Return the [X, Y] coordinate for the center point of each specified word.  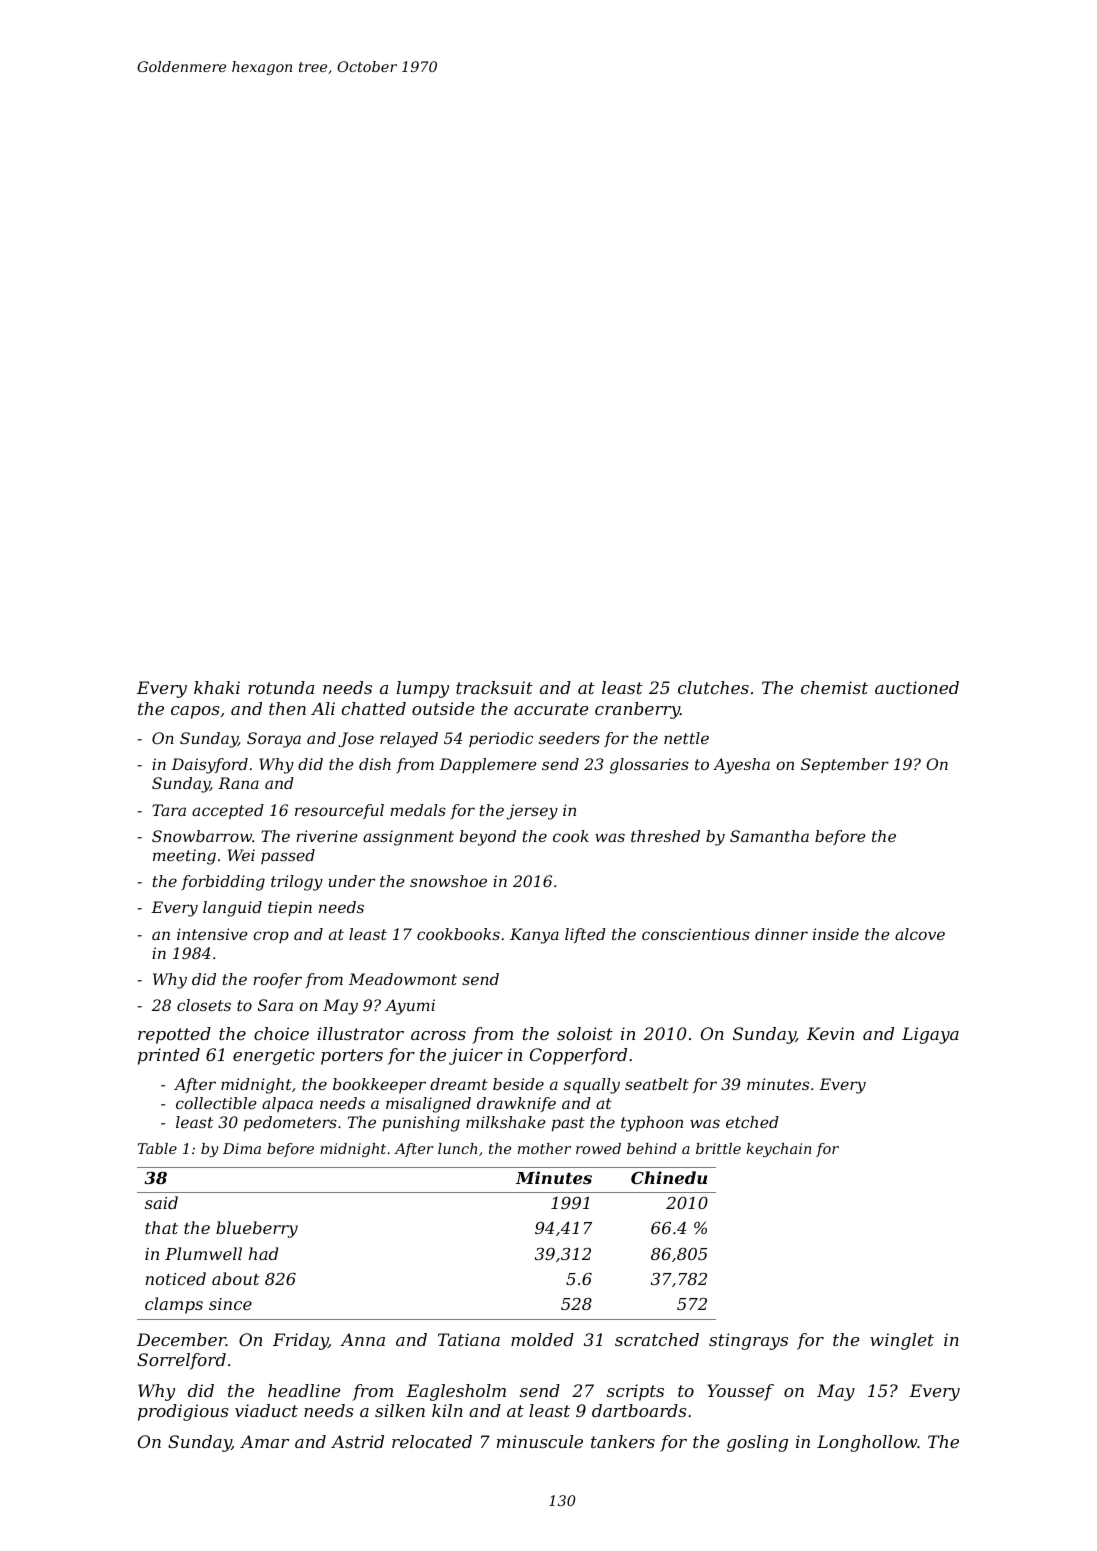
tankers [623, 1441]
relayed [409, 740]
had [263, 1253]
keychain [779, 1150]
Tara [169, 810]
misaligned [428, 1105]
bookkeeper [379, 1085]
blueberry [257, 1229]
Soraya [274, 740]
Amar [264, 1441]
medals [418, 810]
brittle [718, 1148]
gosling [757, 1443]
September [845, 765]
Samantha [769, 836]
